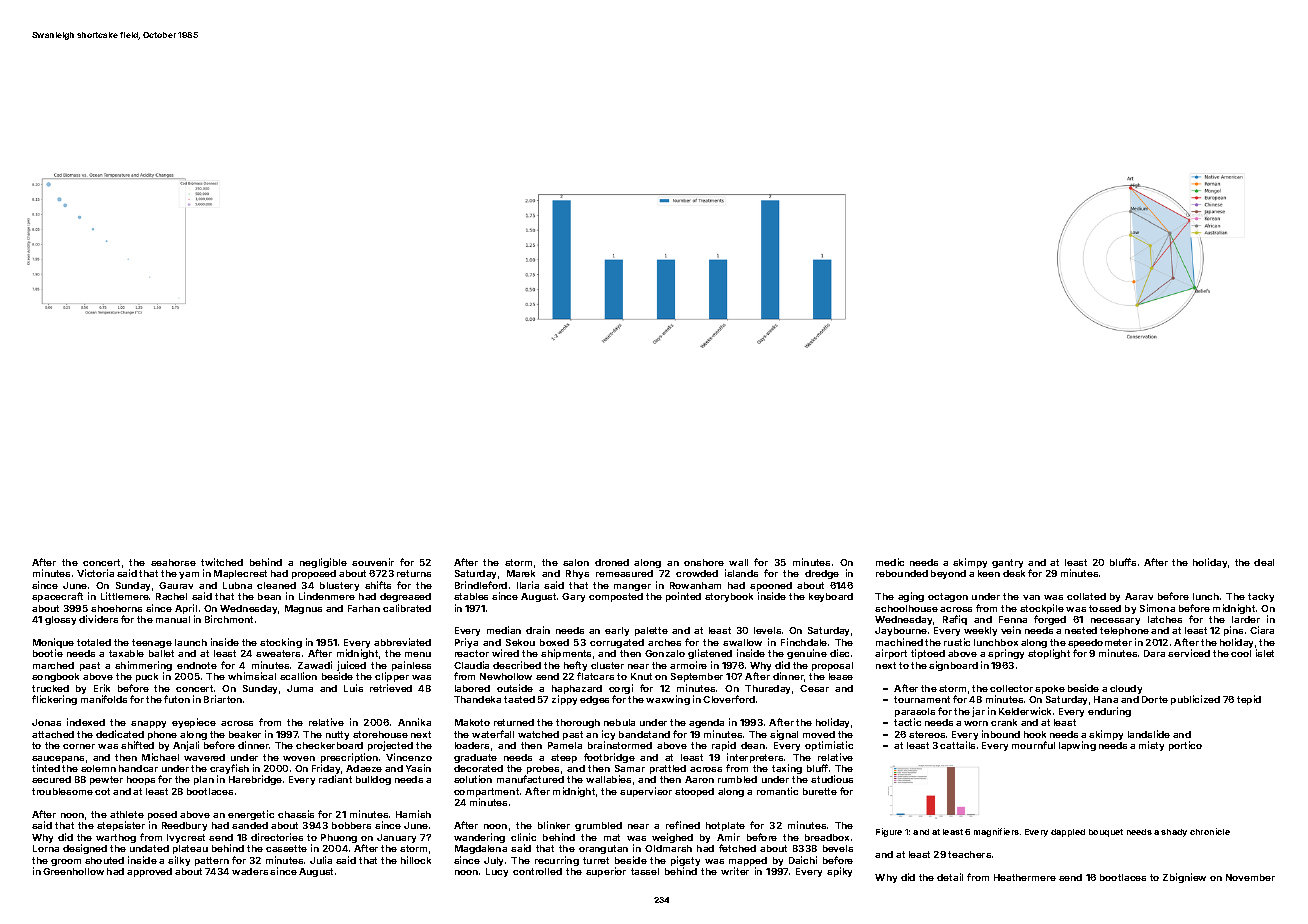 This image has height=924, width=1308. I want to click on Oldmarsh, so click(668, 848).
